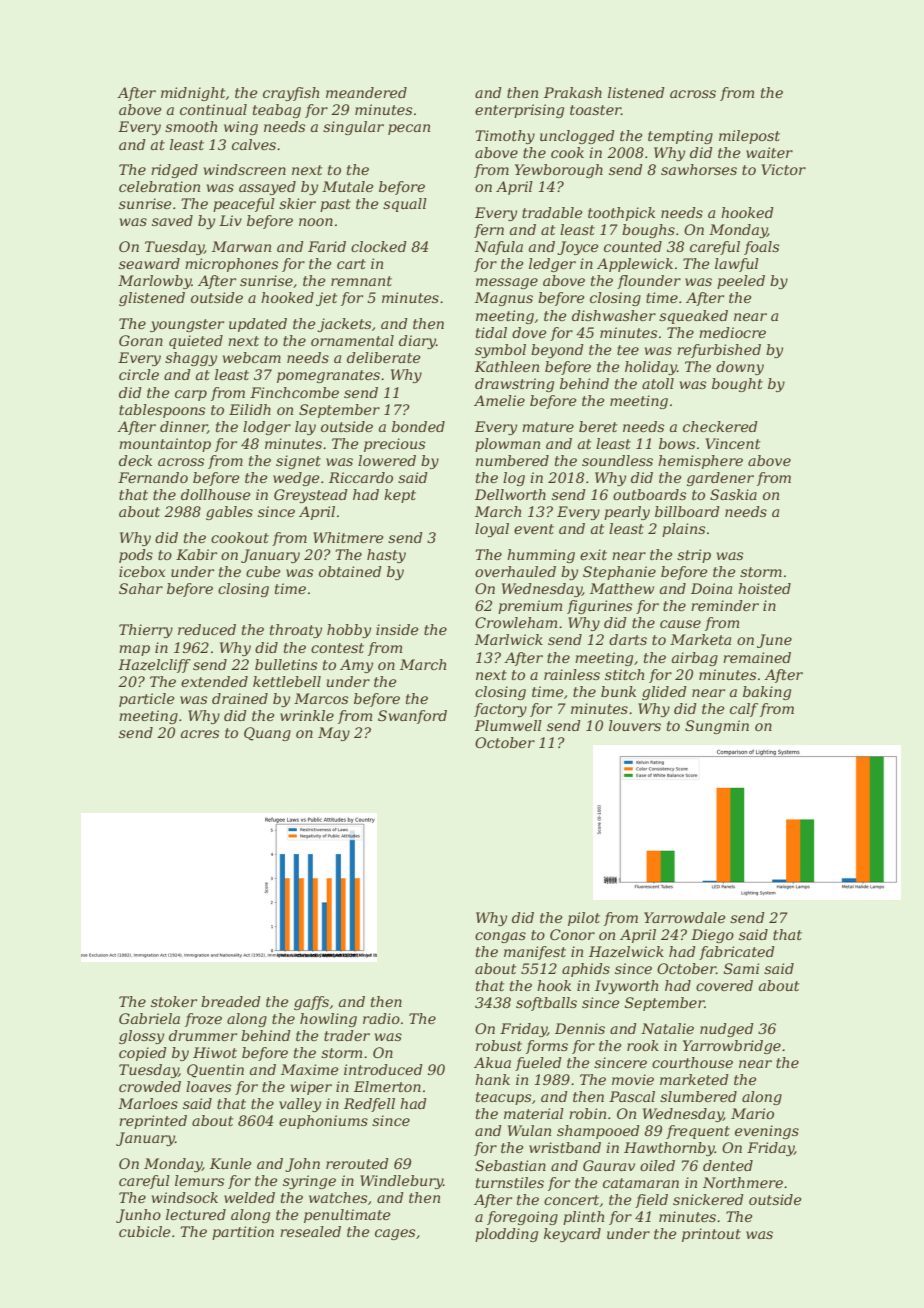  Describe the element at coordinates (401, 1182) in the image. I see `Windlebury` at that location.
